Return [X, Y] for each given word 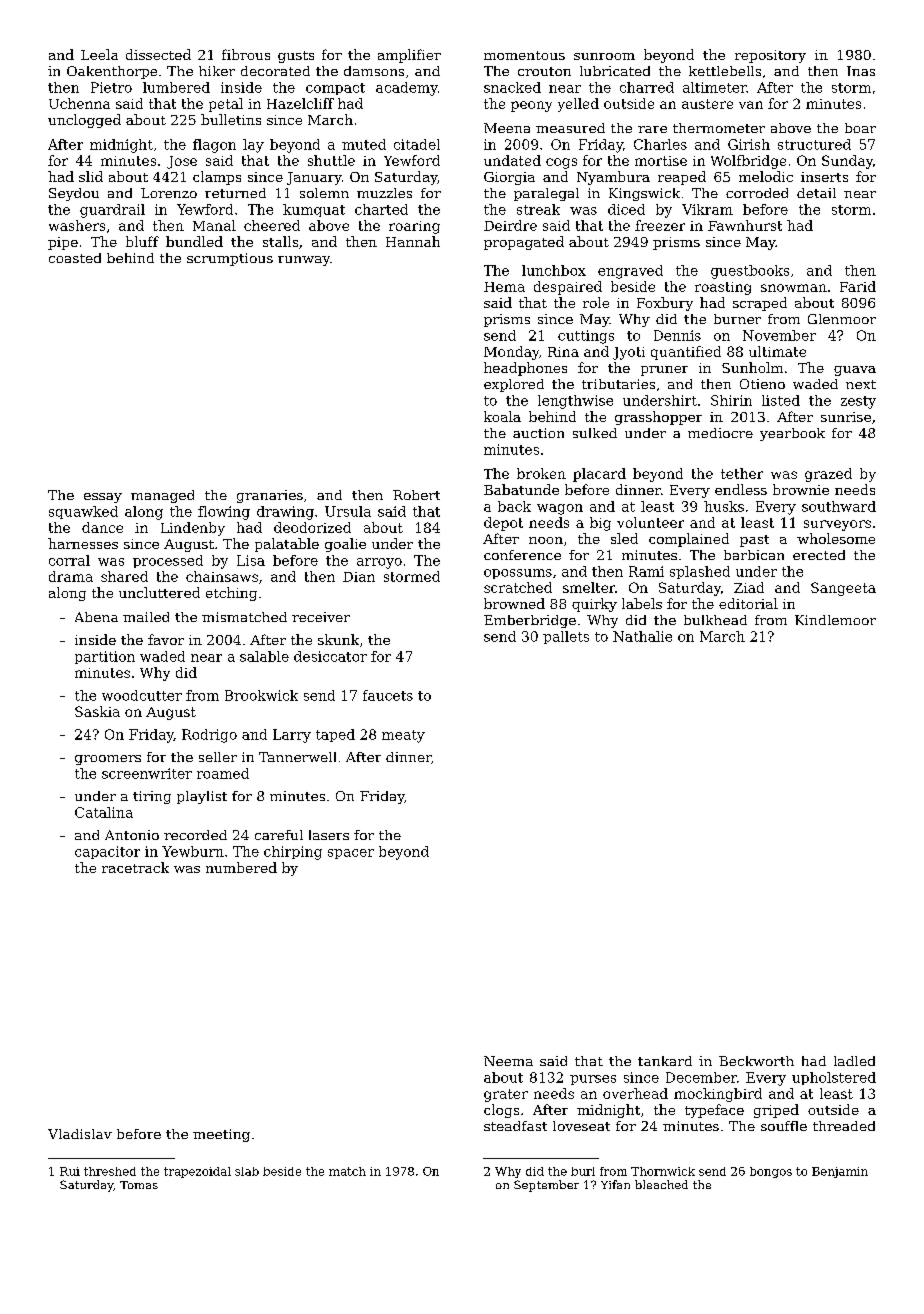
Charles [660, 144]
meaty [403, 736]
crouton [544, 71]
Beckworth [756, 1061]
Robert [416, 495]
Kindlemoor [835, 620]
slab [247, 1171]
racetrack [135, 867]
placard [599, 475]
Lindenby [193, 529]
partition [105, 657]
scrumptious [230, 259]
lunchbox [554, 270]
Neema [508, 1061]
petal [226, 105]
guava [855, 371]
